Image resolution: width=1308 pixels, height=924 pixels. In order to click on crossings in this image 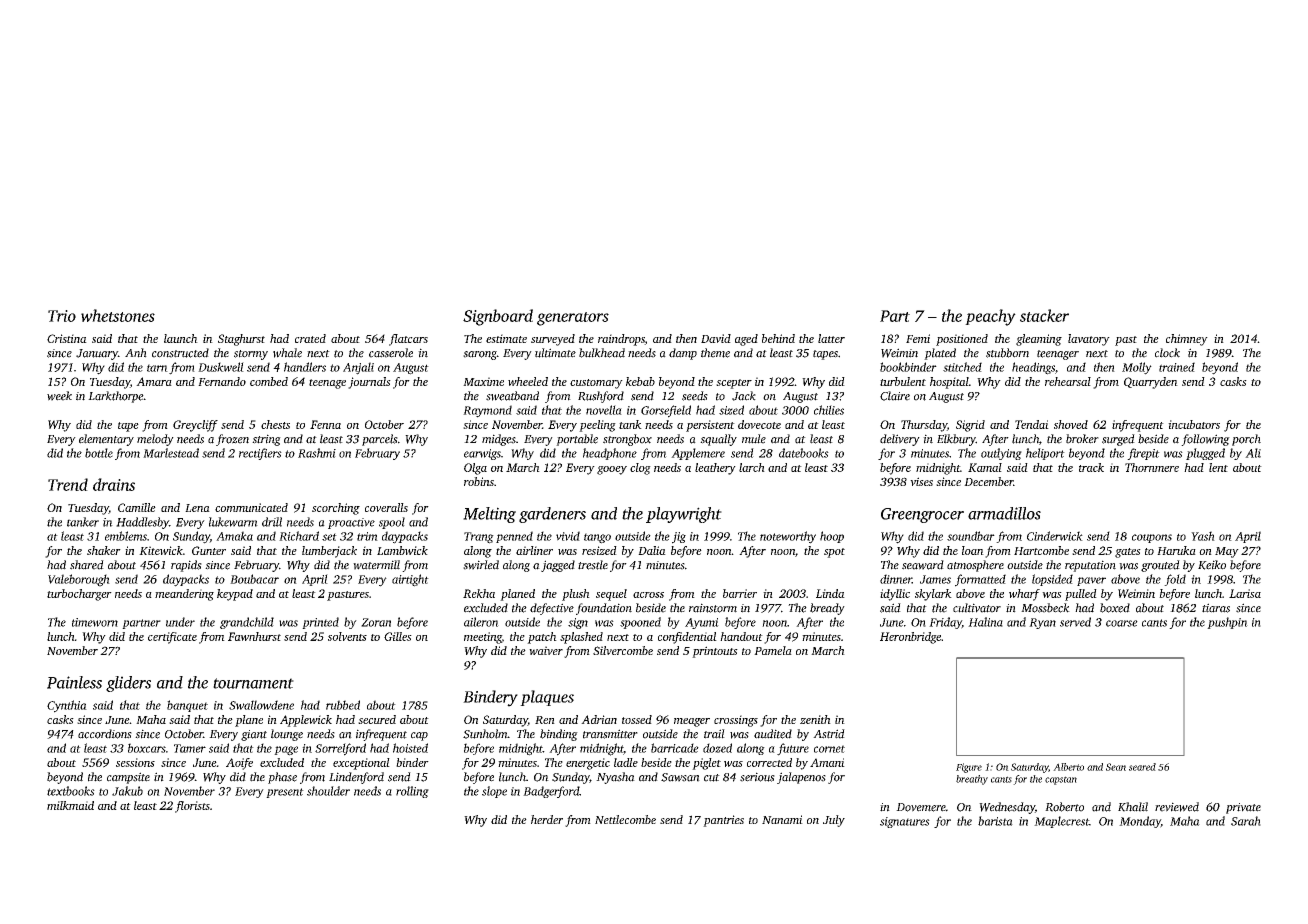, I will do `click(736, 721)`.
